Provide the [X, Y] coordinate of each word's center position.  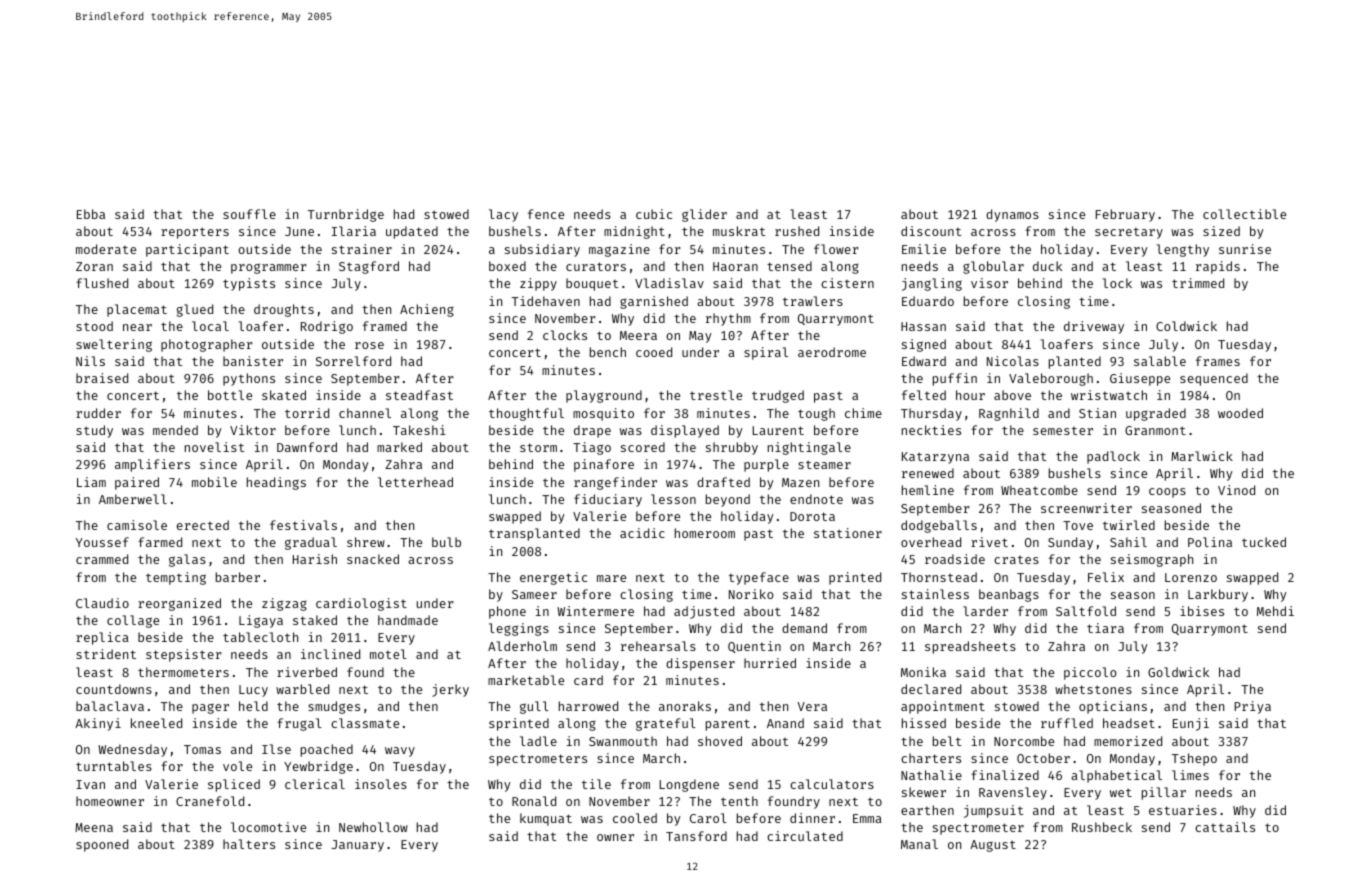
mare [611, 578]
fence [546, 214]
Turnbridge [346, 215]
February [1125, 215]
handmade [408, 620]
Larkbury [1218, 595]
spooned [102, 845]
